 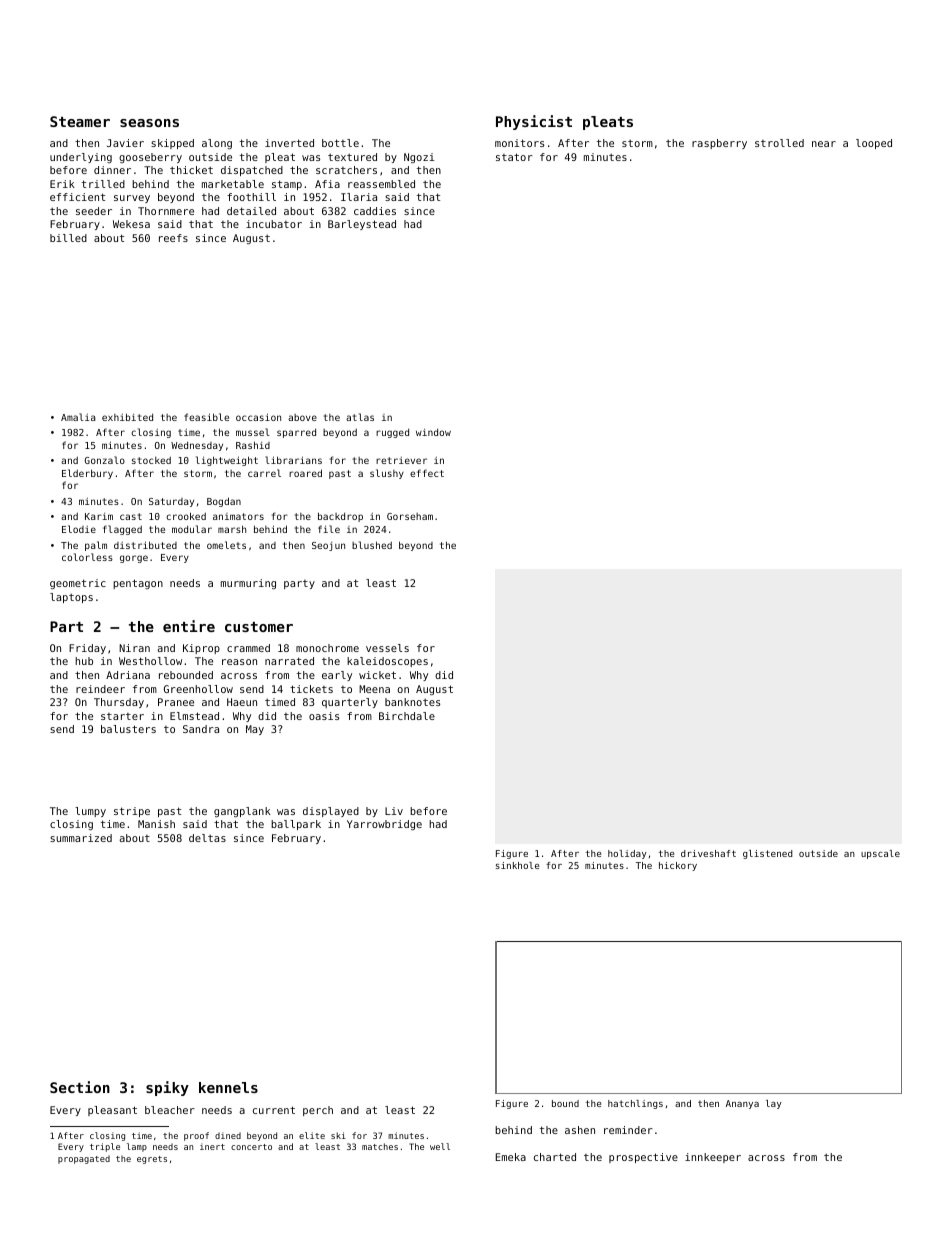 I want to click on Yarrowbridge, so click(x=384, y=825).
